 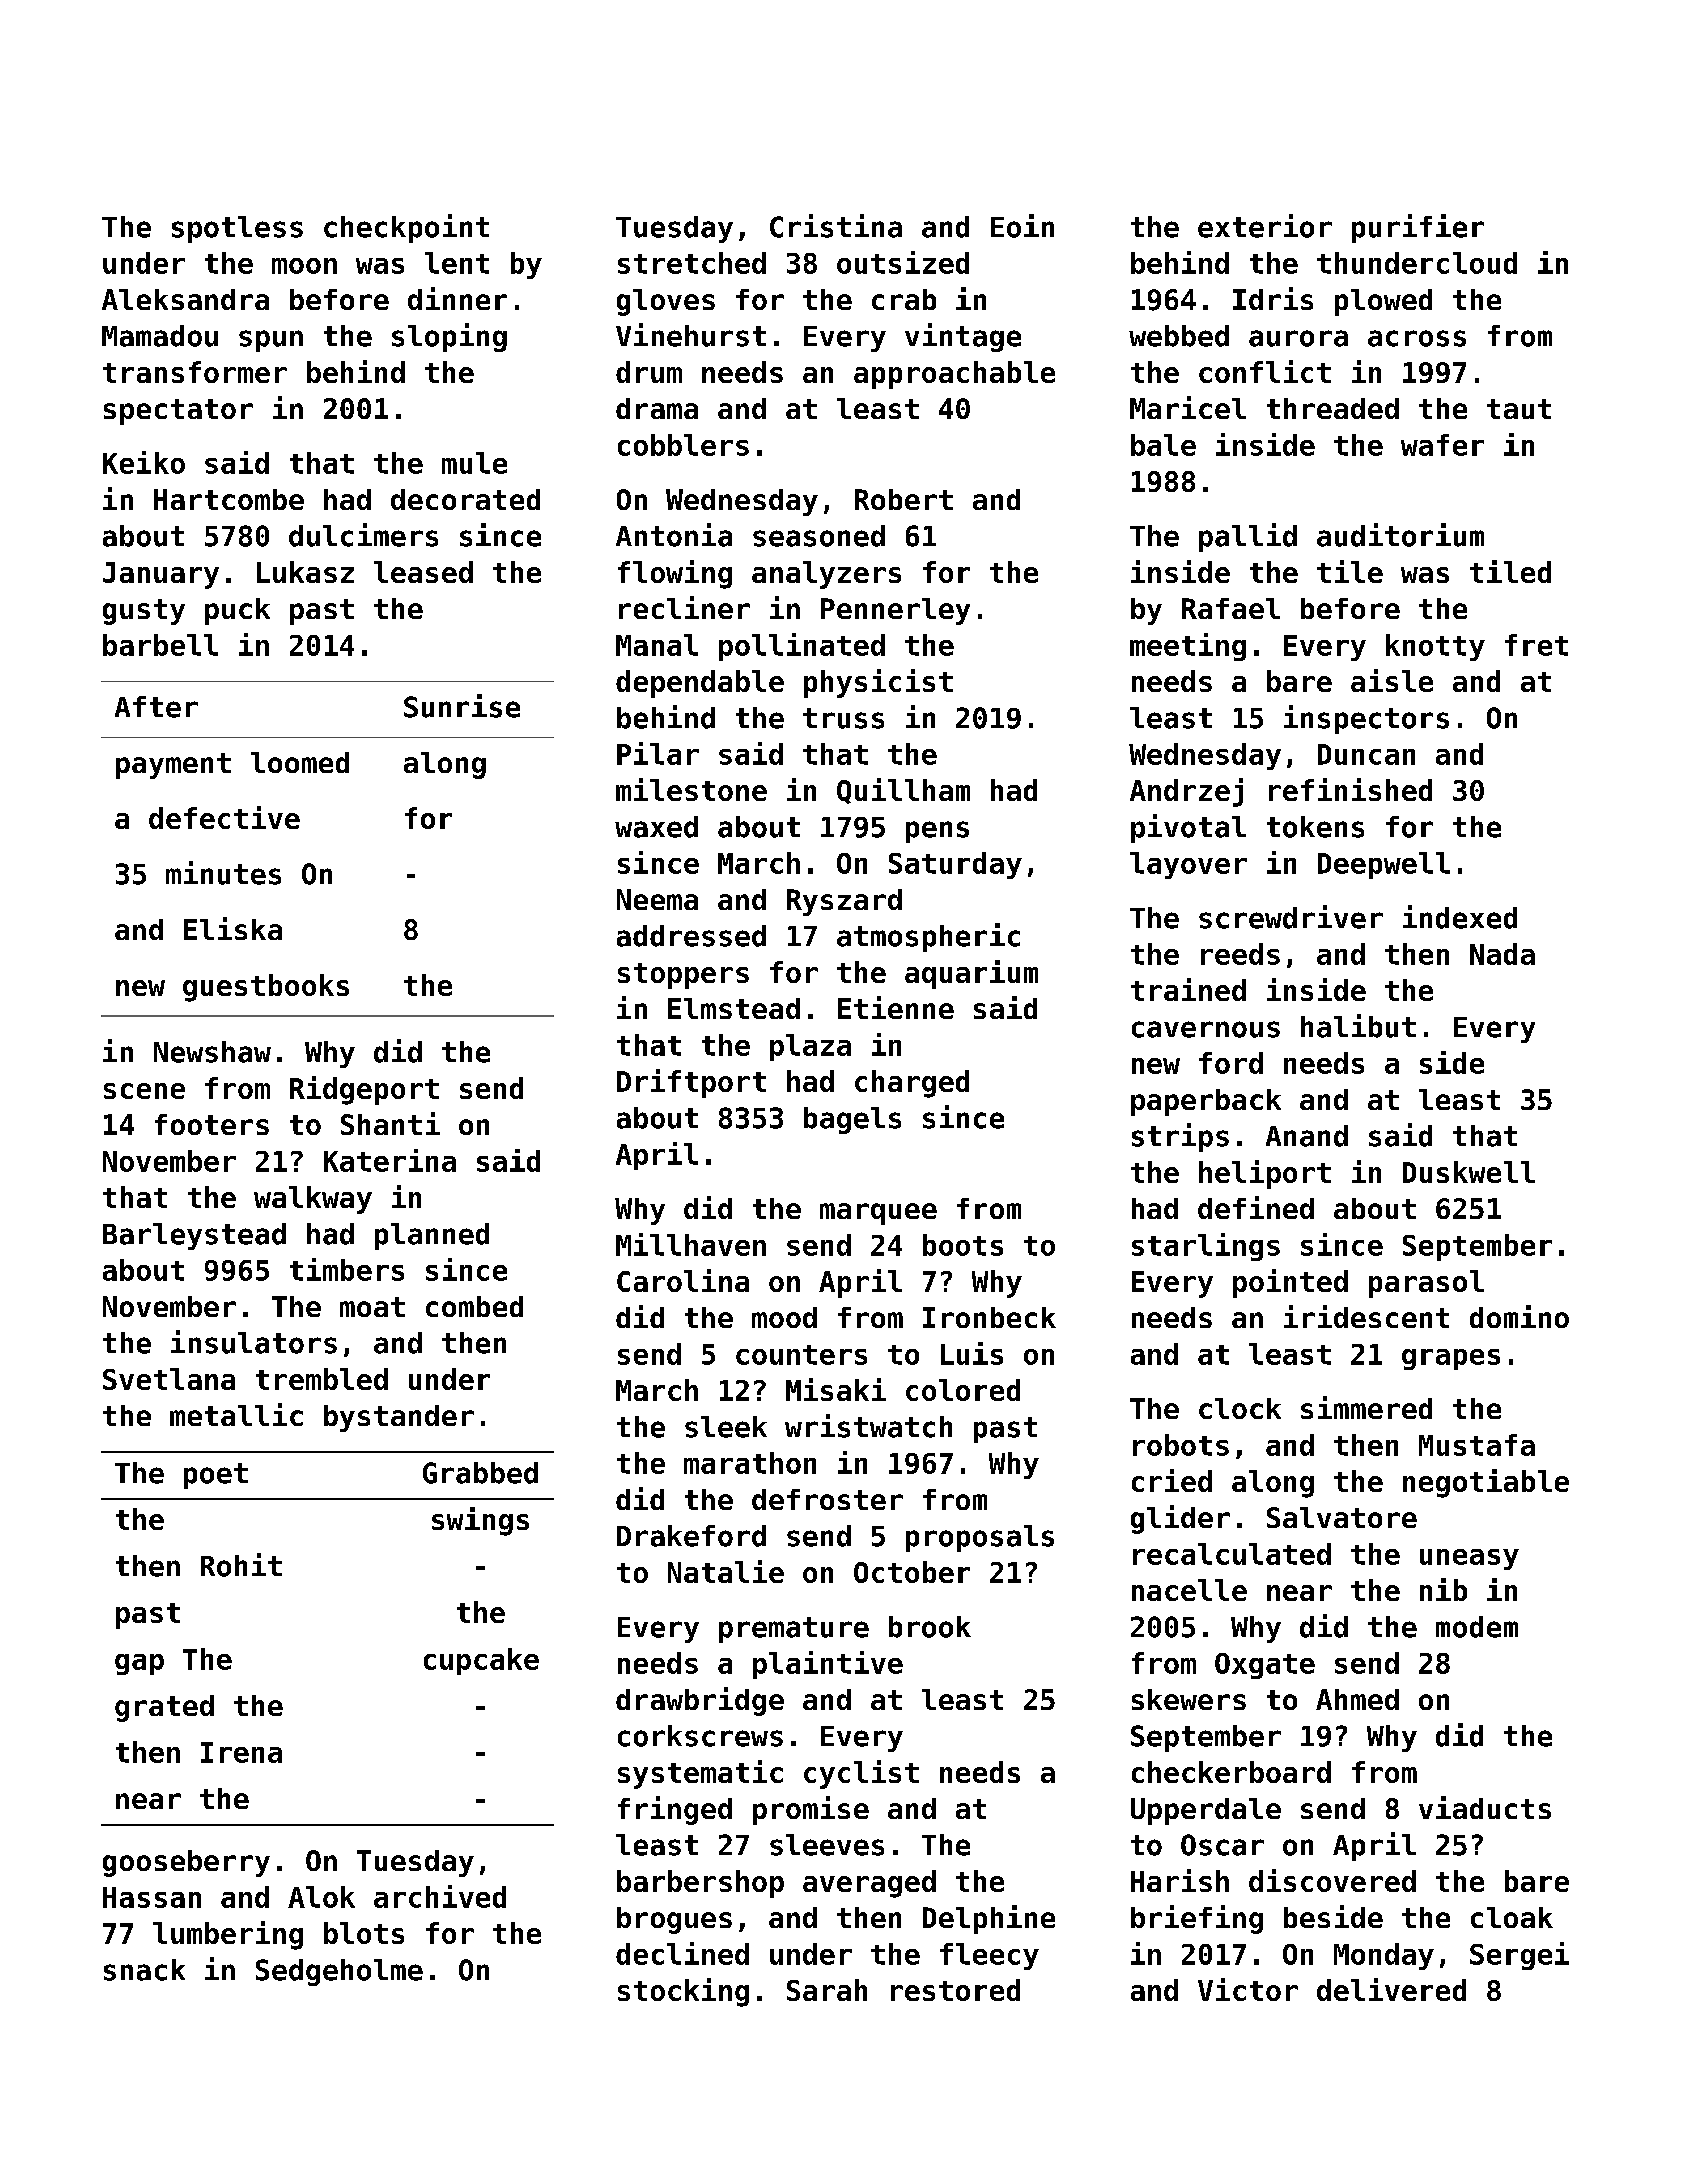 I want to click on loomed, so click(x=300, y=762).
